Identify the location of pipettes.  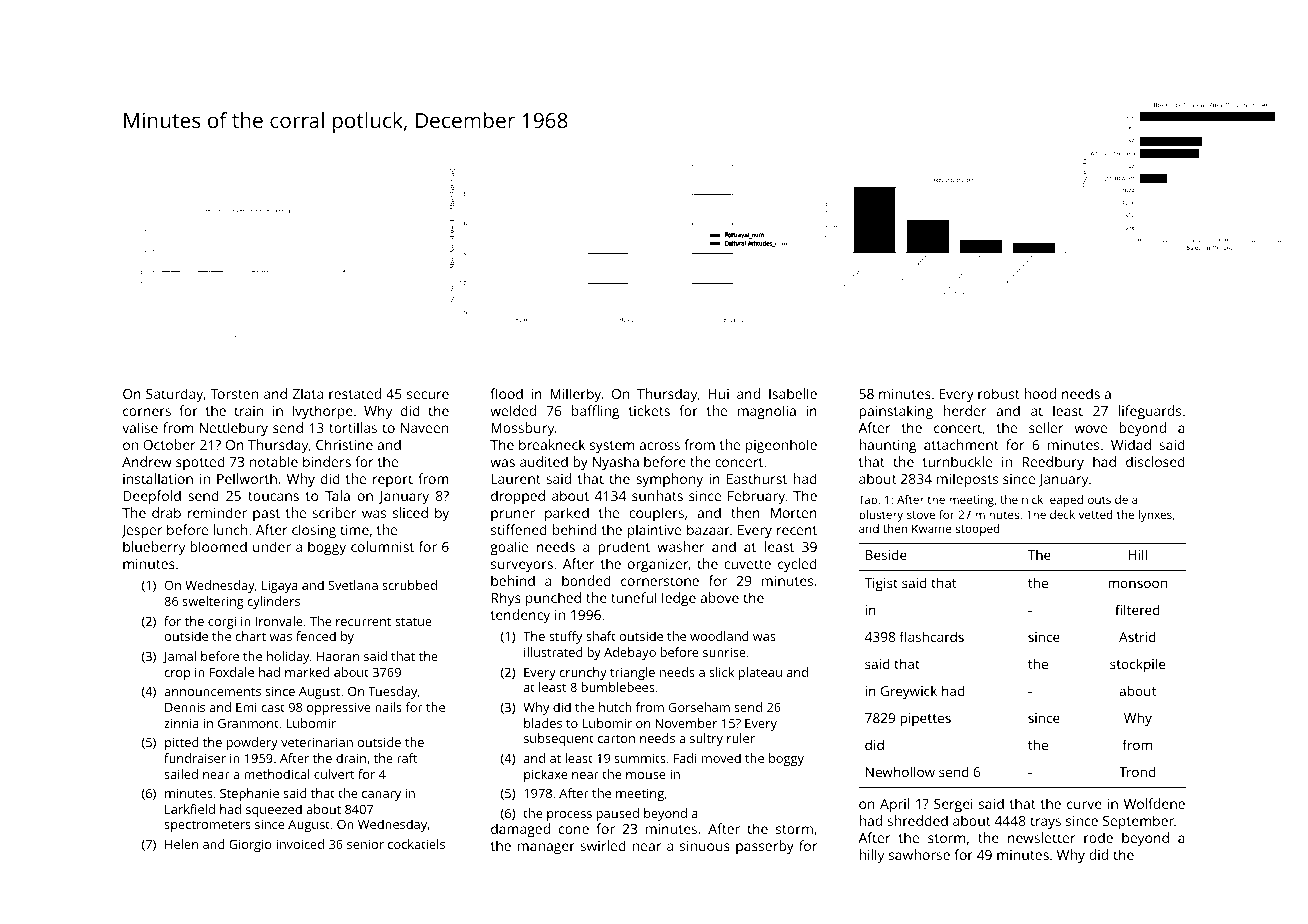
(925, 719).
